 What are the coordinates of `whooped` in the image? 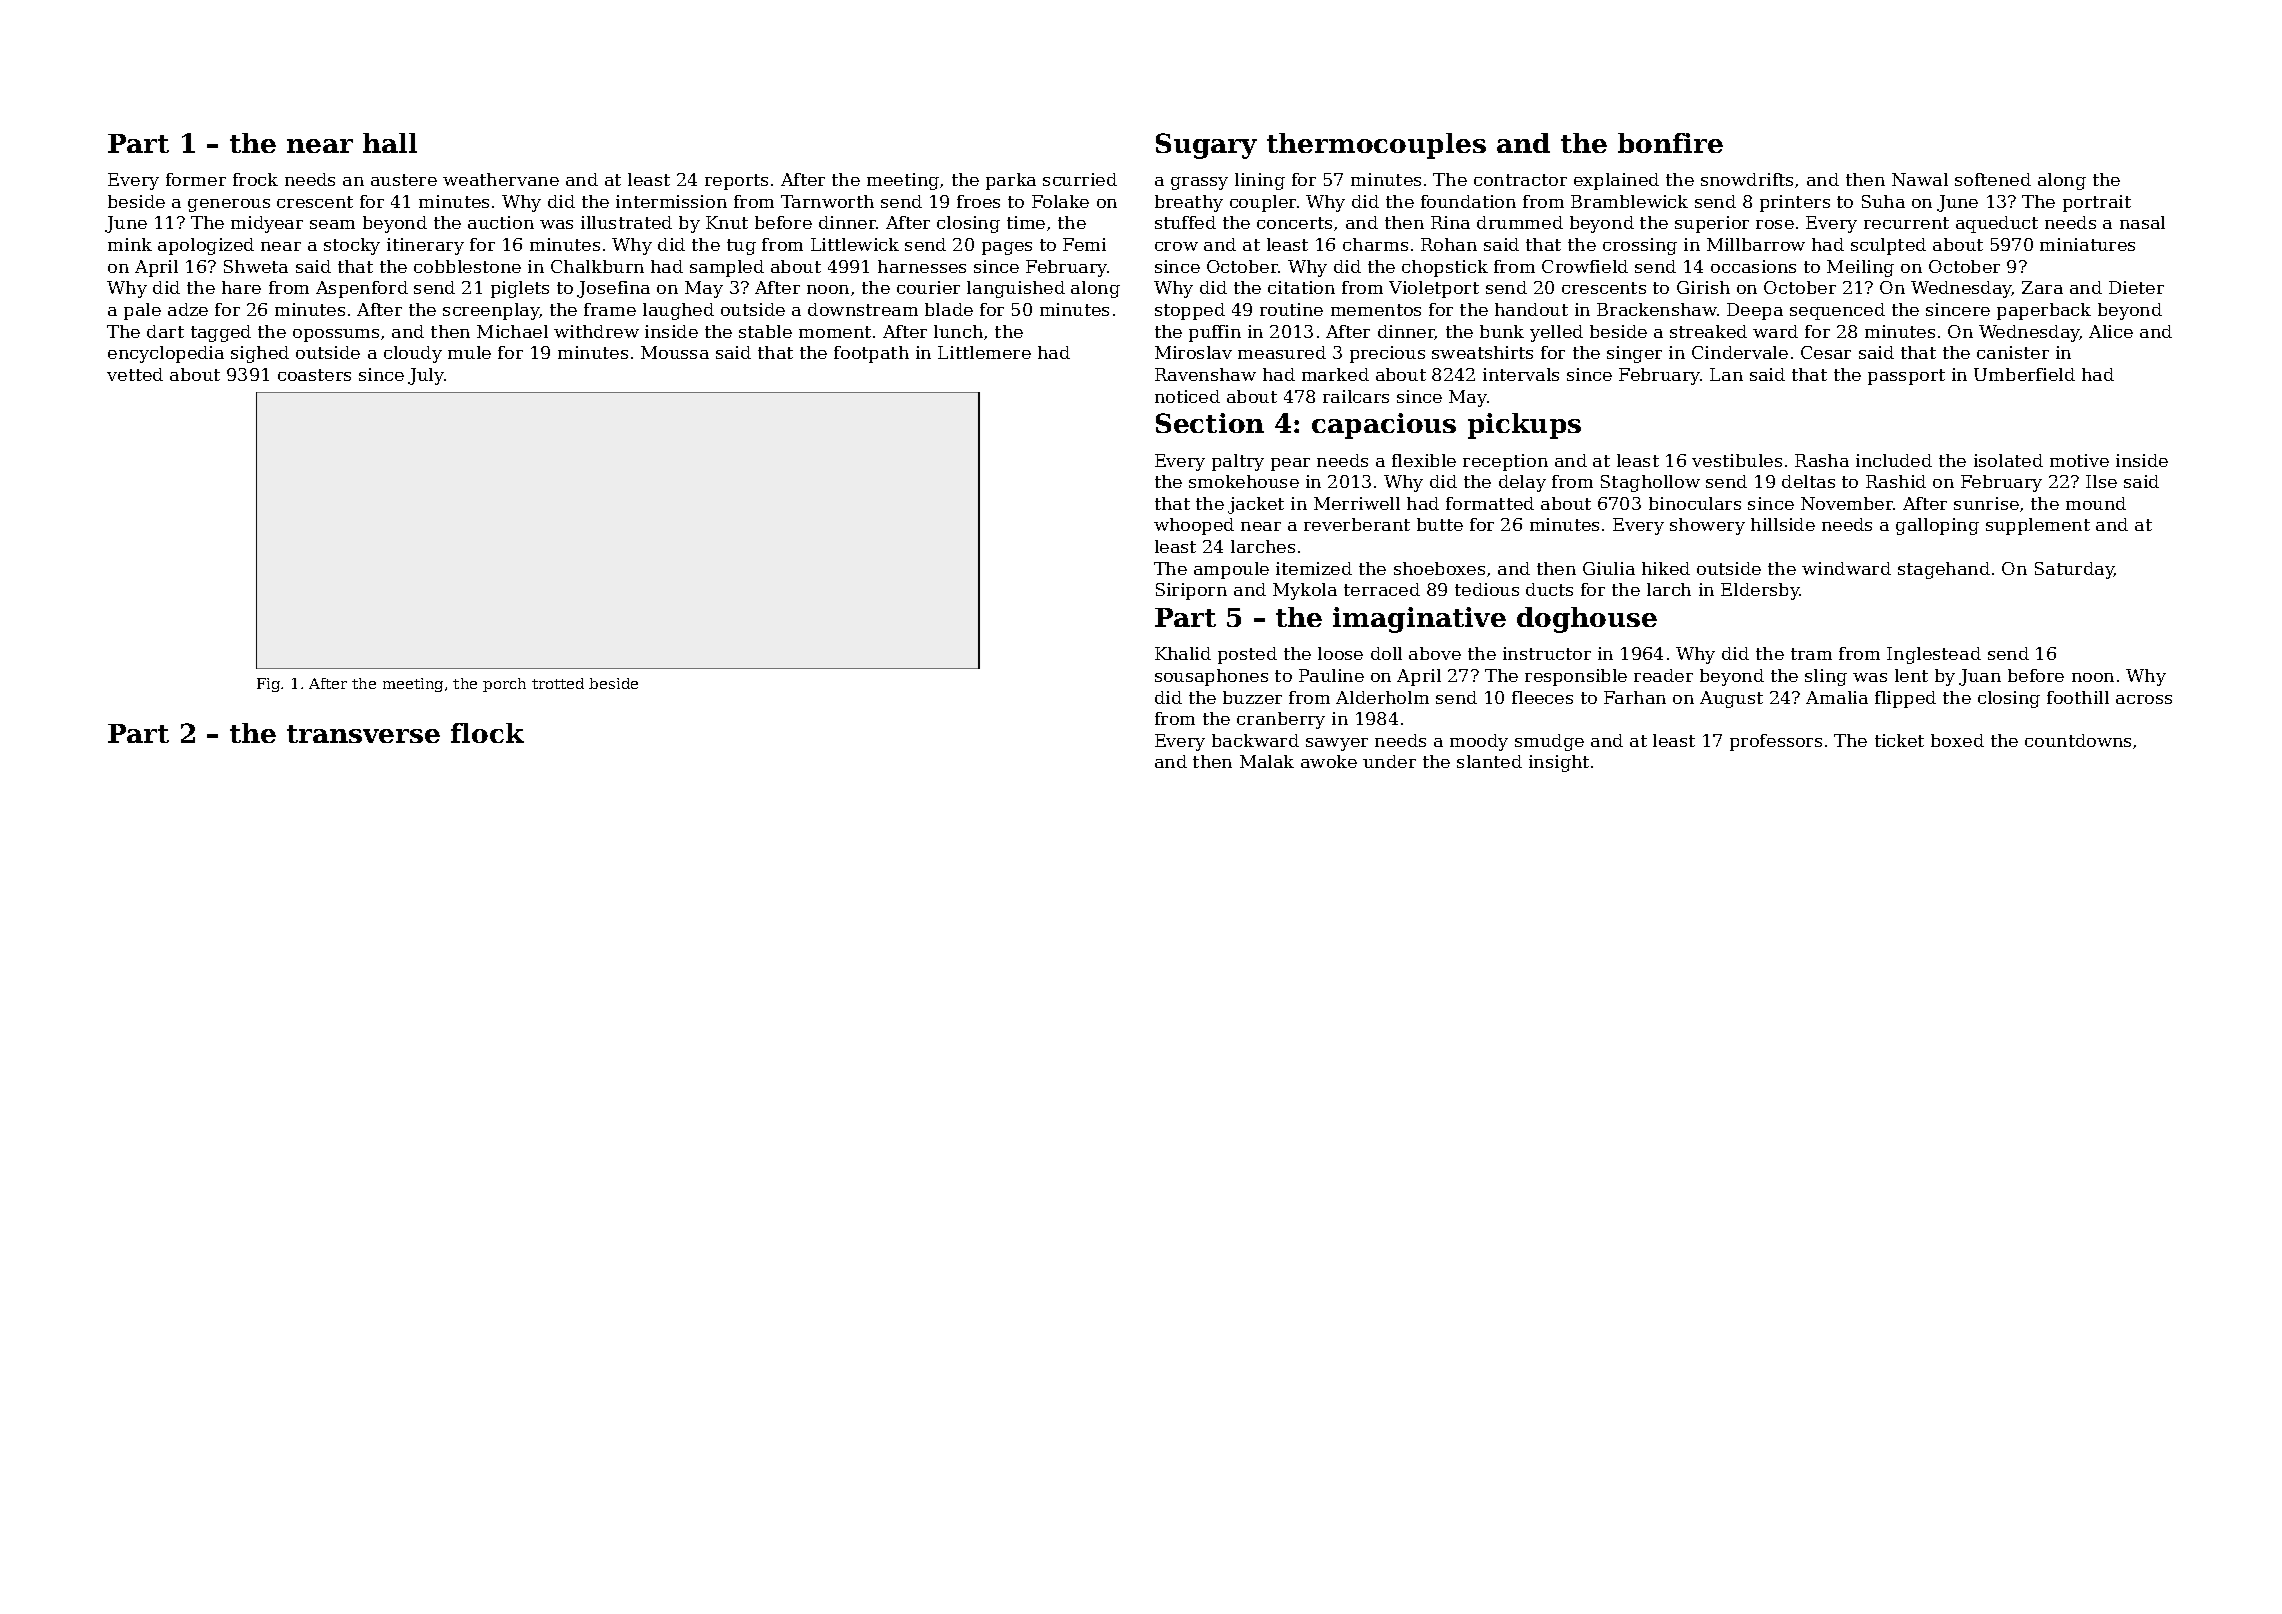 It's located at (1194, 526).
